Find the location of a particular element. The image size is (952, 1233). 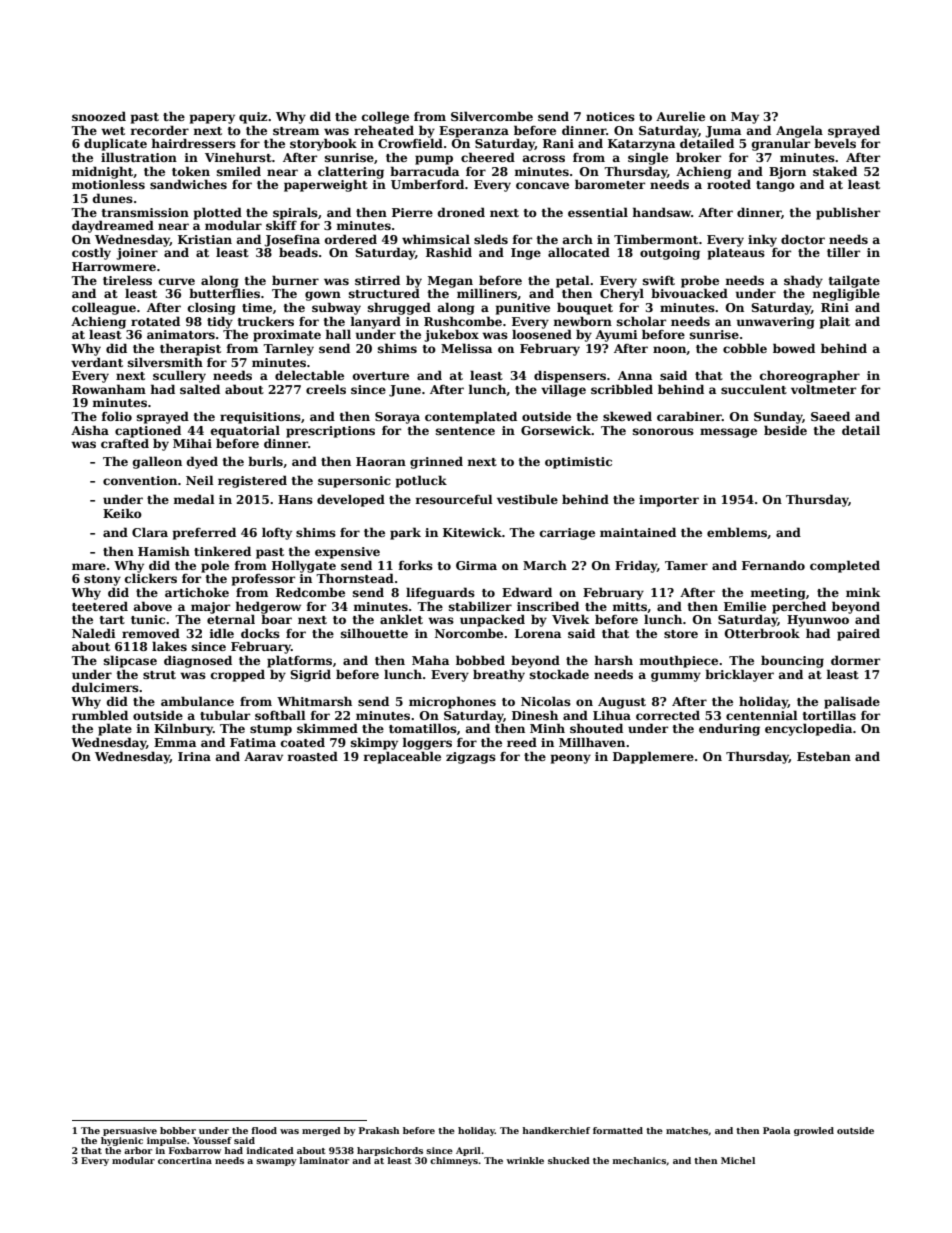

ordered is located at coordinates (351, 239).
